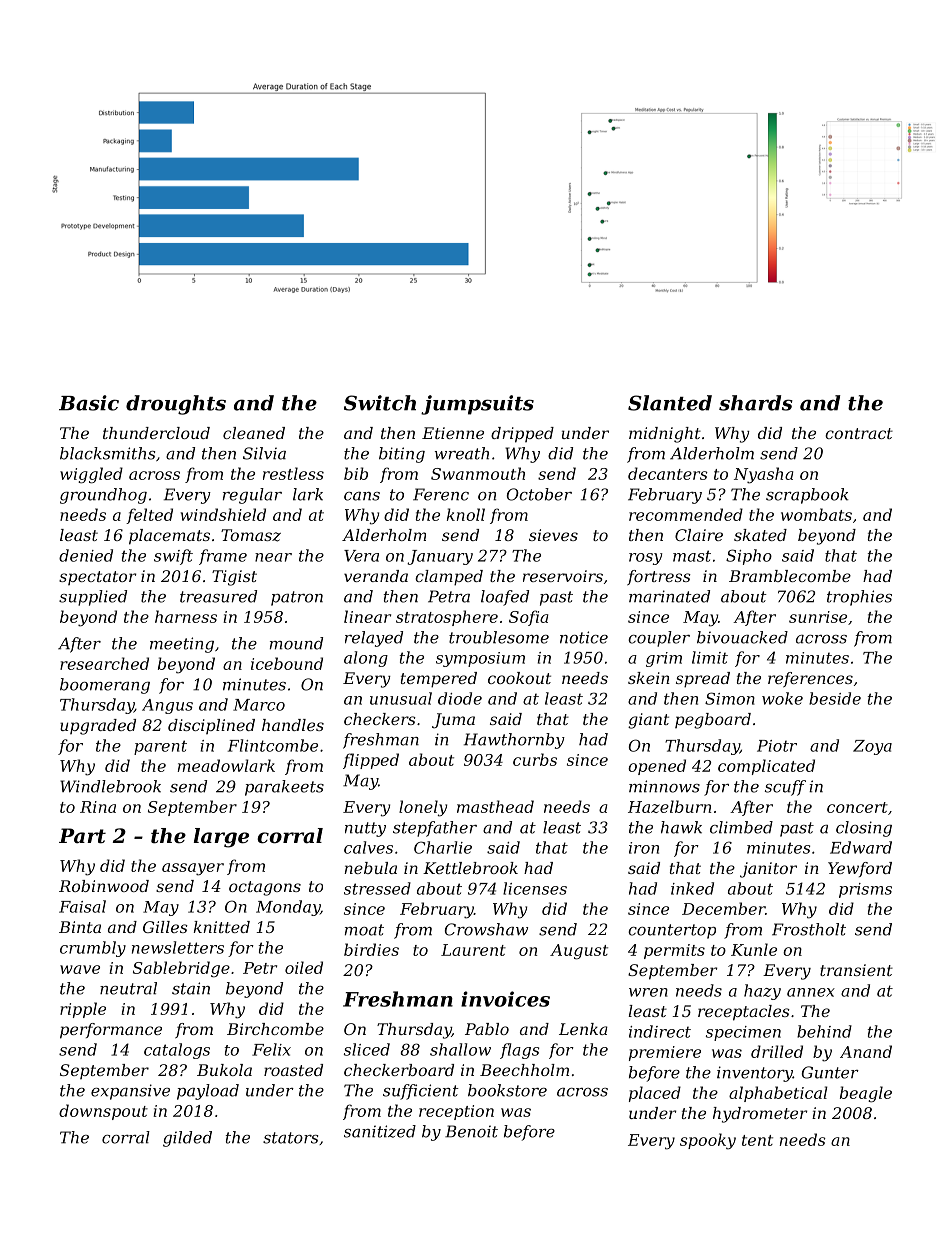 The image size is (952, 1233). I want to click on giant, so click(648, 721).
